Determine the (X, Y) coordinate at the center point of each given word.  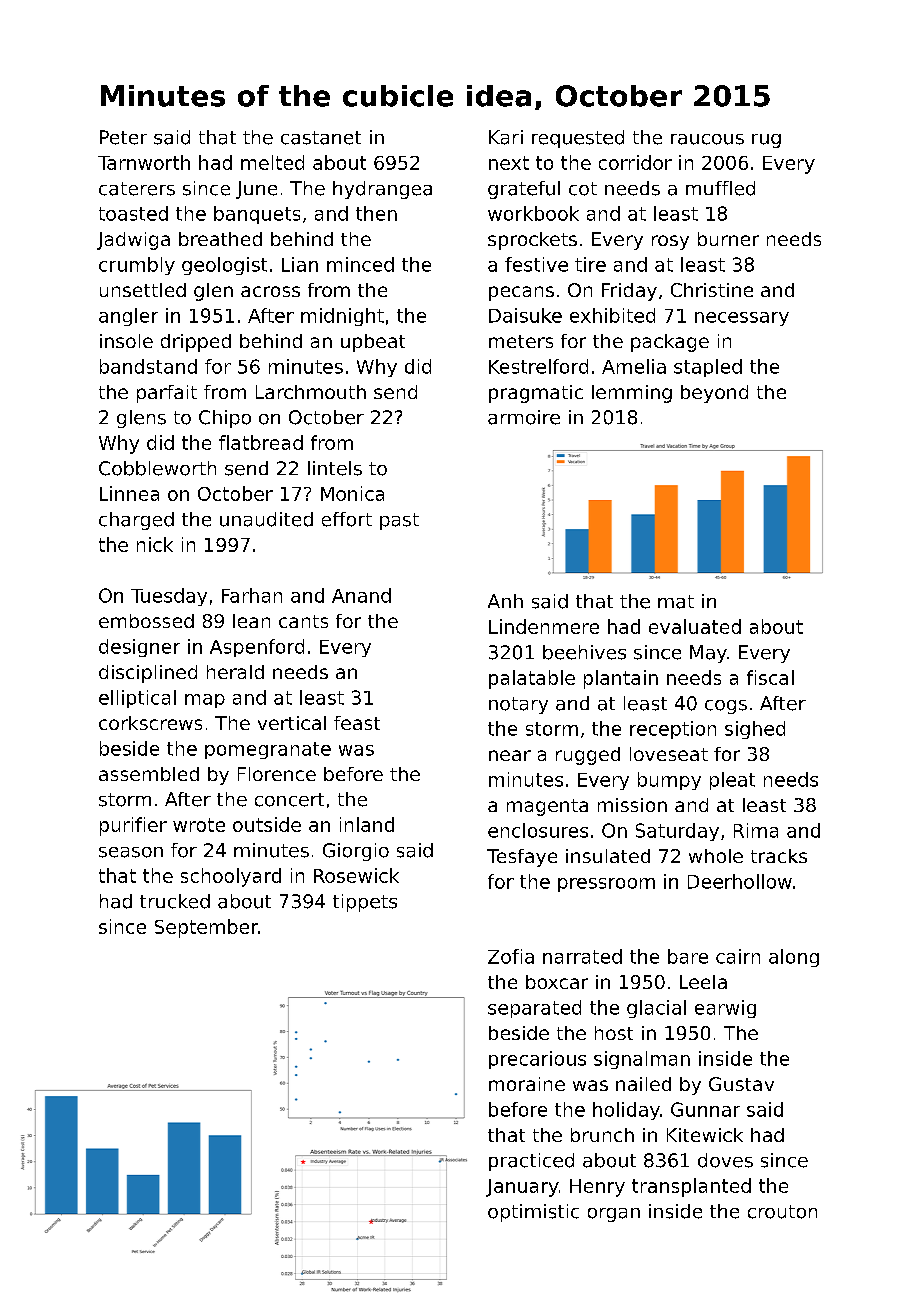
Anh (505, 601)
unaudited (266, 519)
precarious (537, 1060)
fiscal (770, 677)
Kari (506, 137)
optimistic (533, 1213)
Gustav (741, 1084)
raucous (707, 139)
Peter (123, 137)
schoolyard (231, 877)
